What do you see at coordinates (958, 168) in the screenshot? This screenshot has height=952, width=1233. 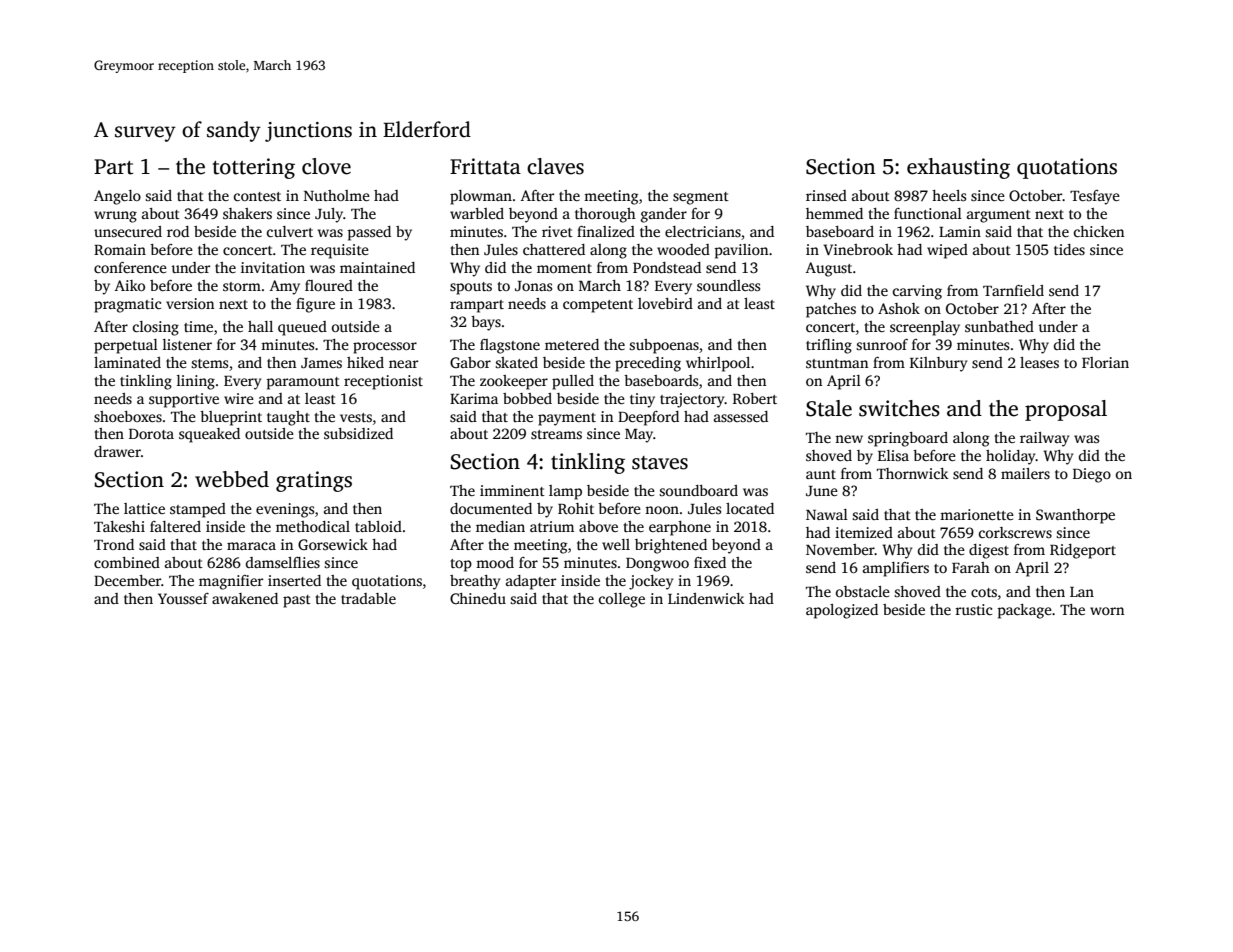 I see `exhausting` at bounding box center [958, 168].
